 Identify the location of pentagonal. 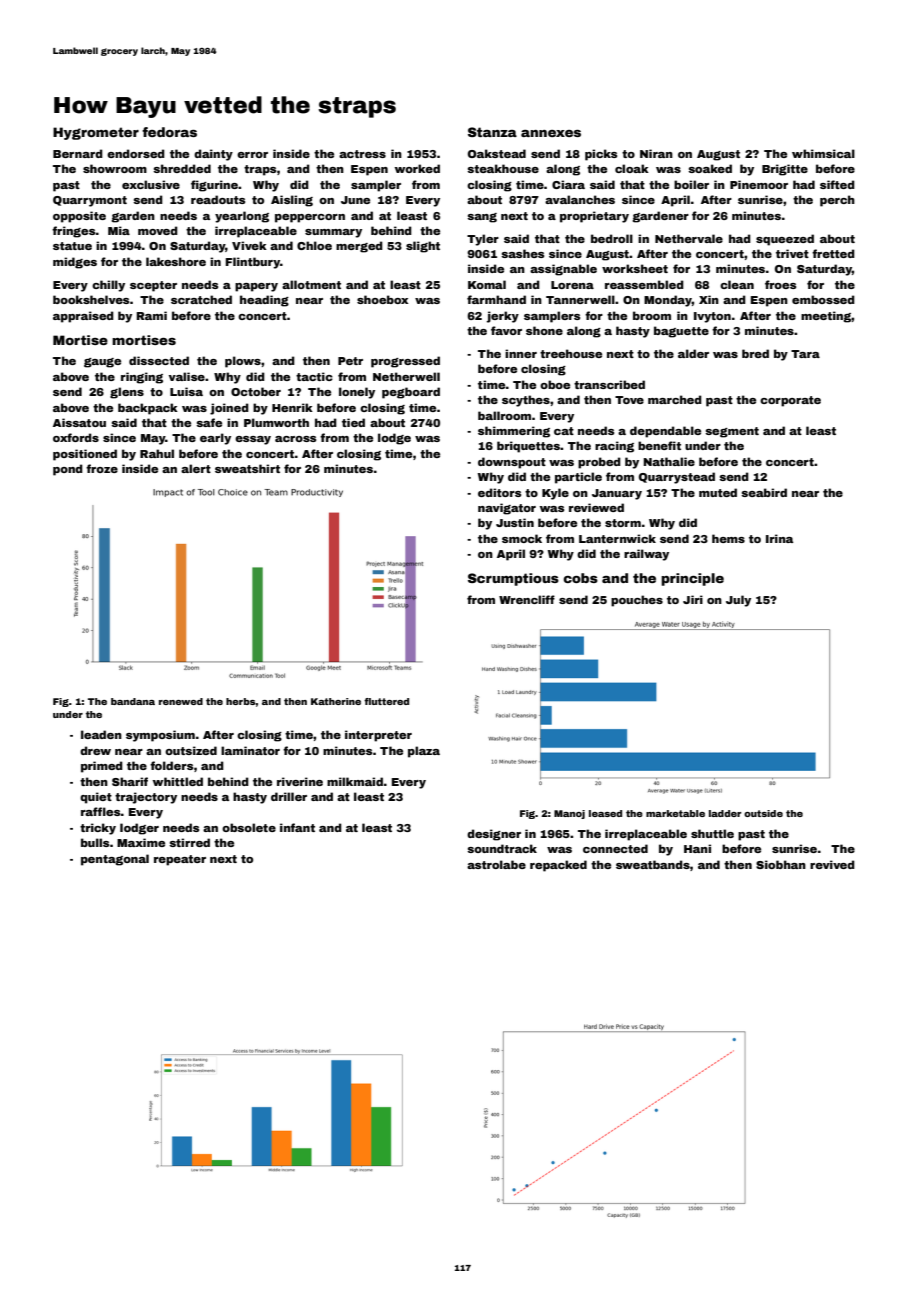
(115, 860).
